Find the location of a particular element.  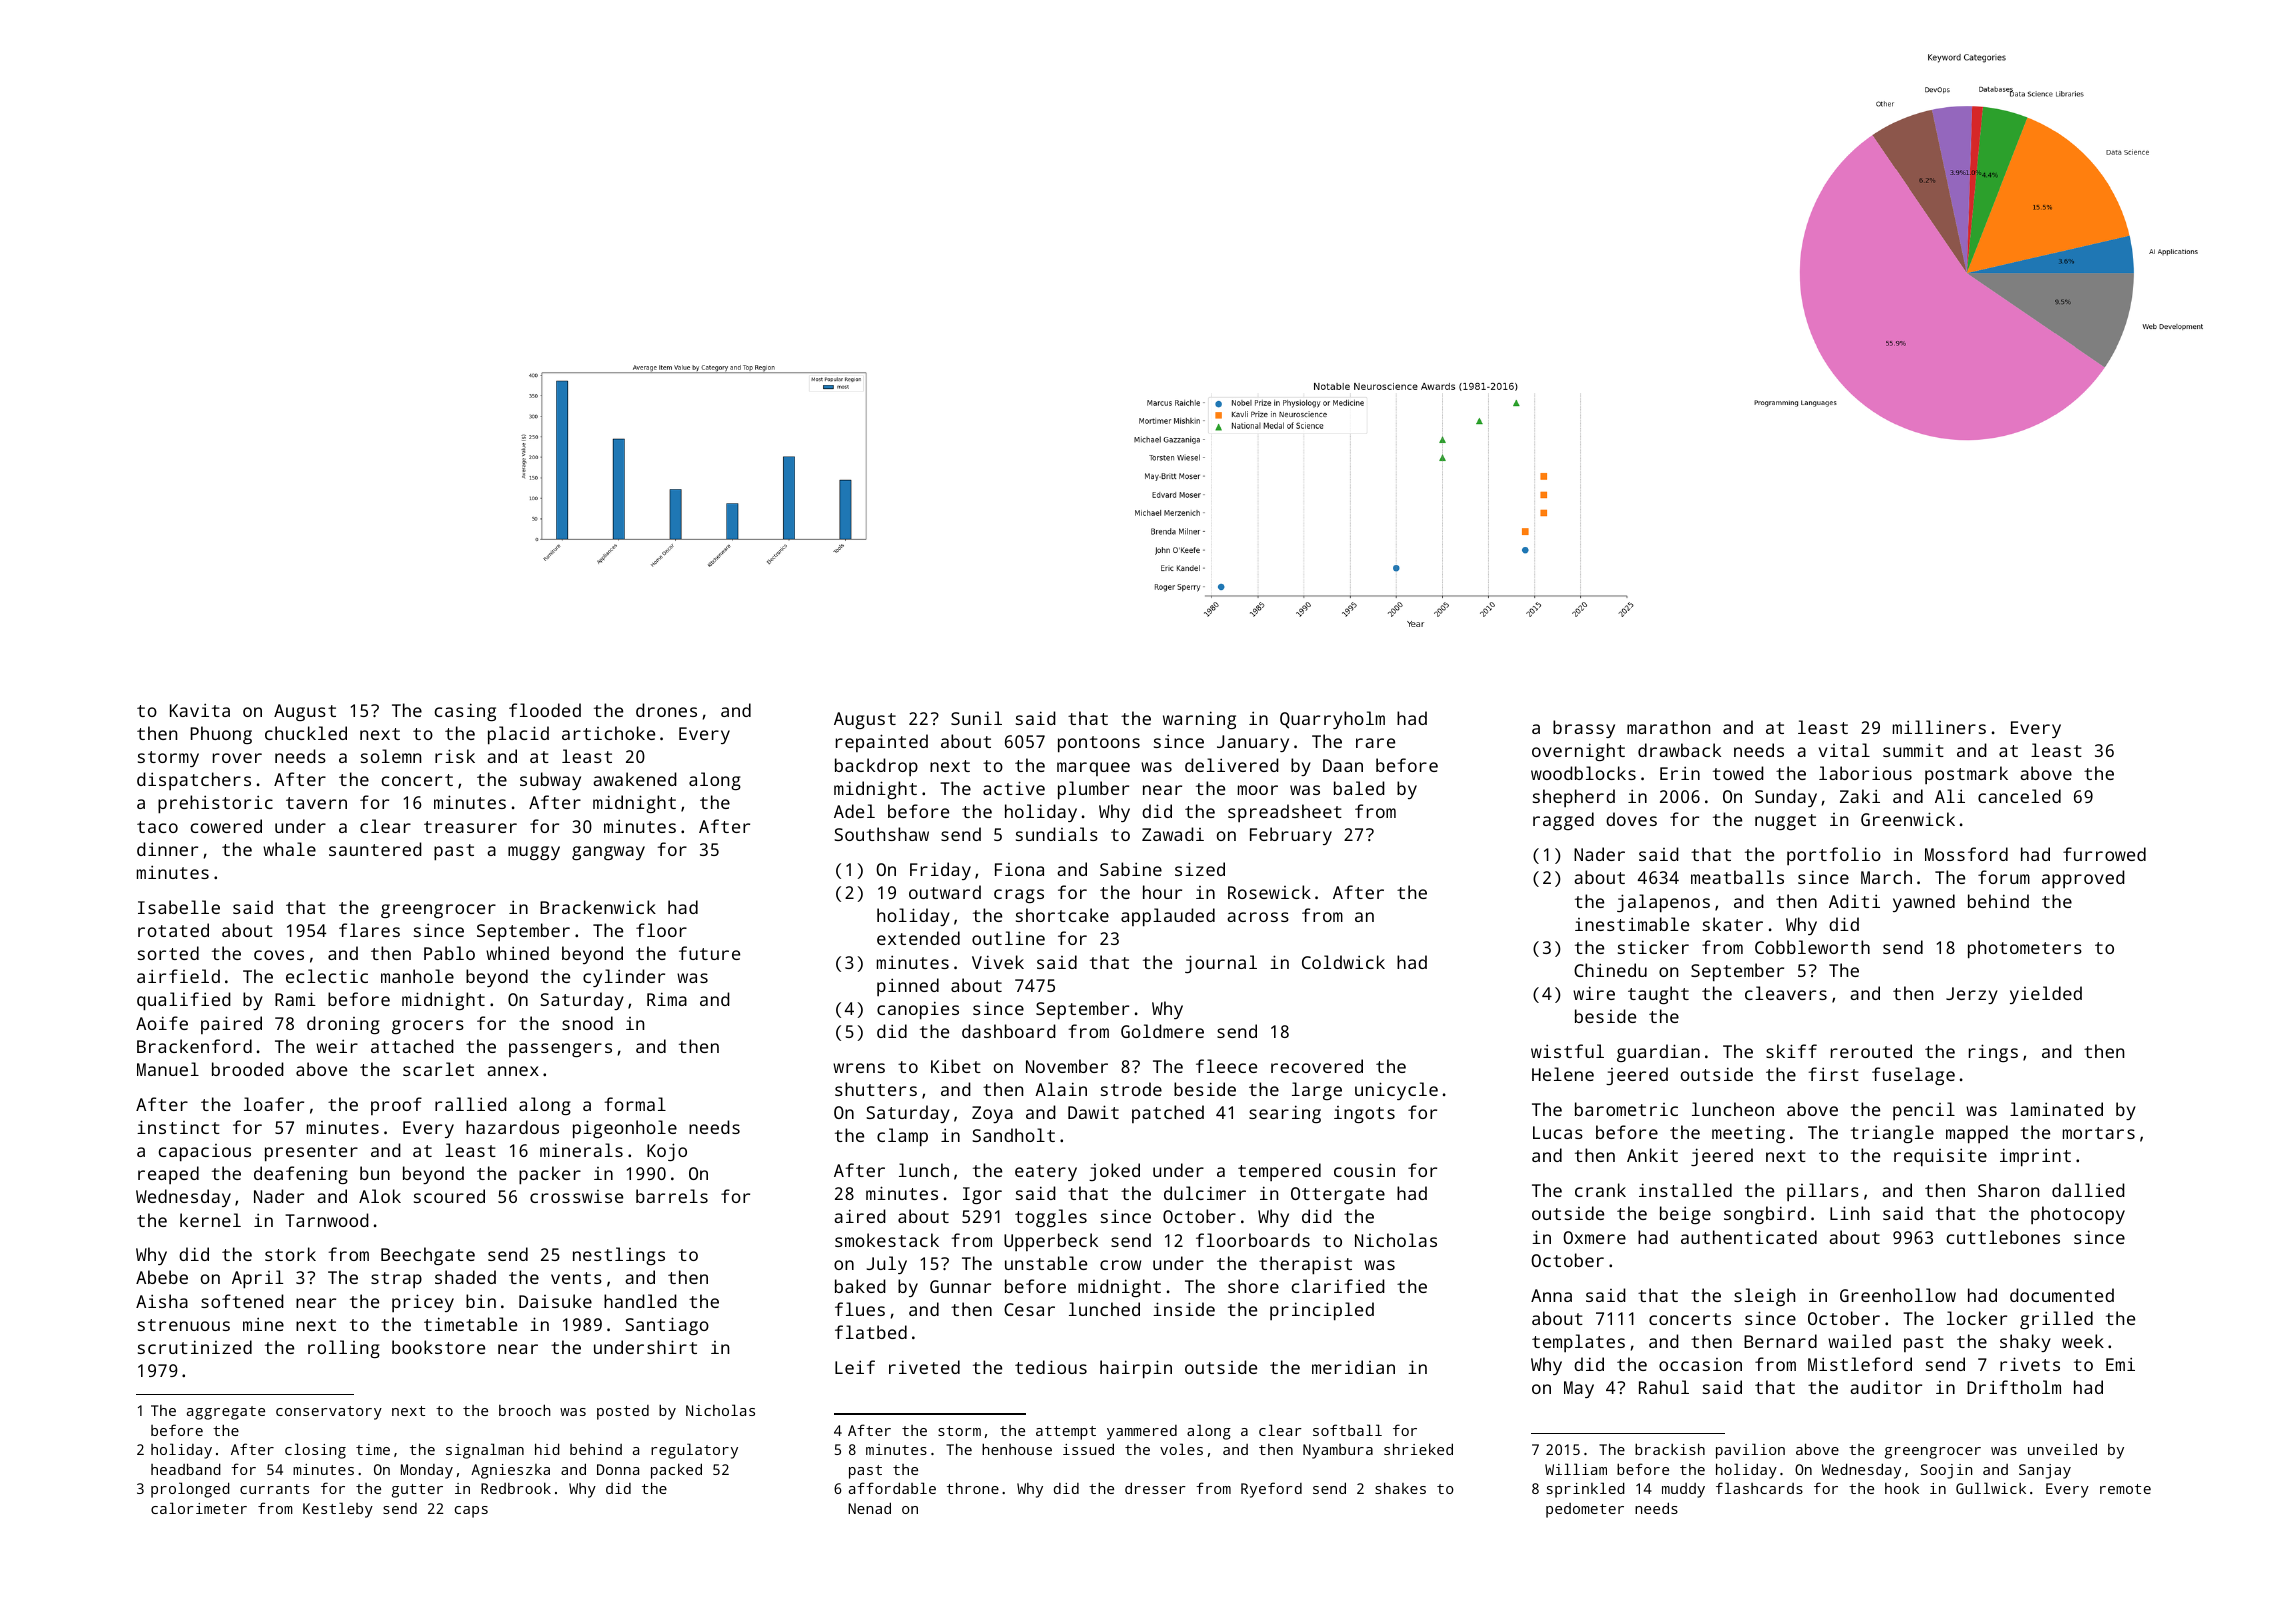

cousin is located at coordinates (1364, 1170).
